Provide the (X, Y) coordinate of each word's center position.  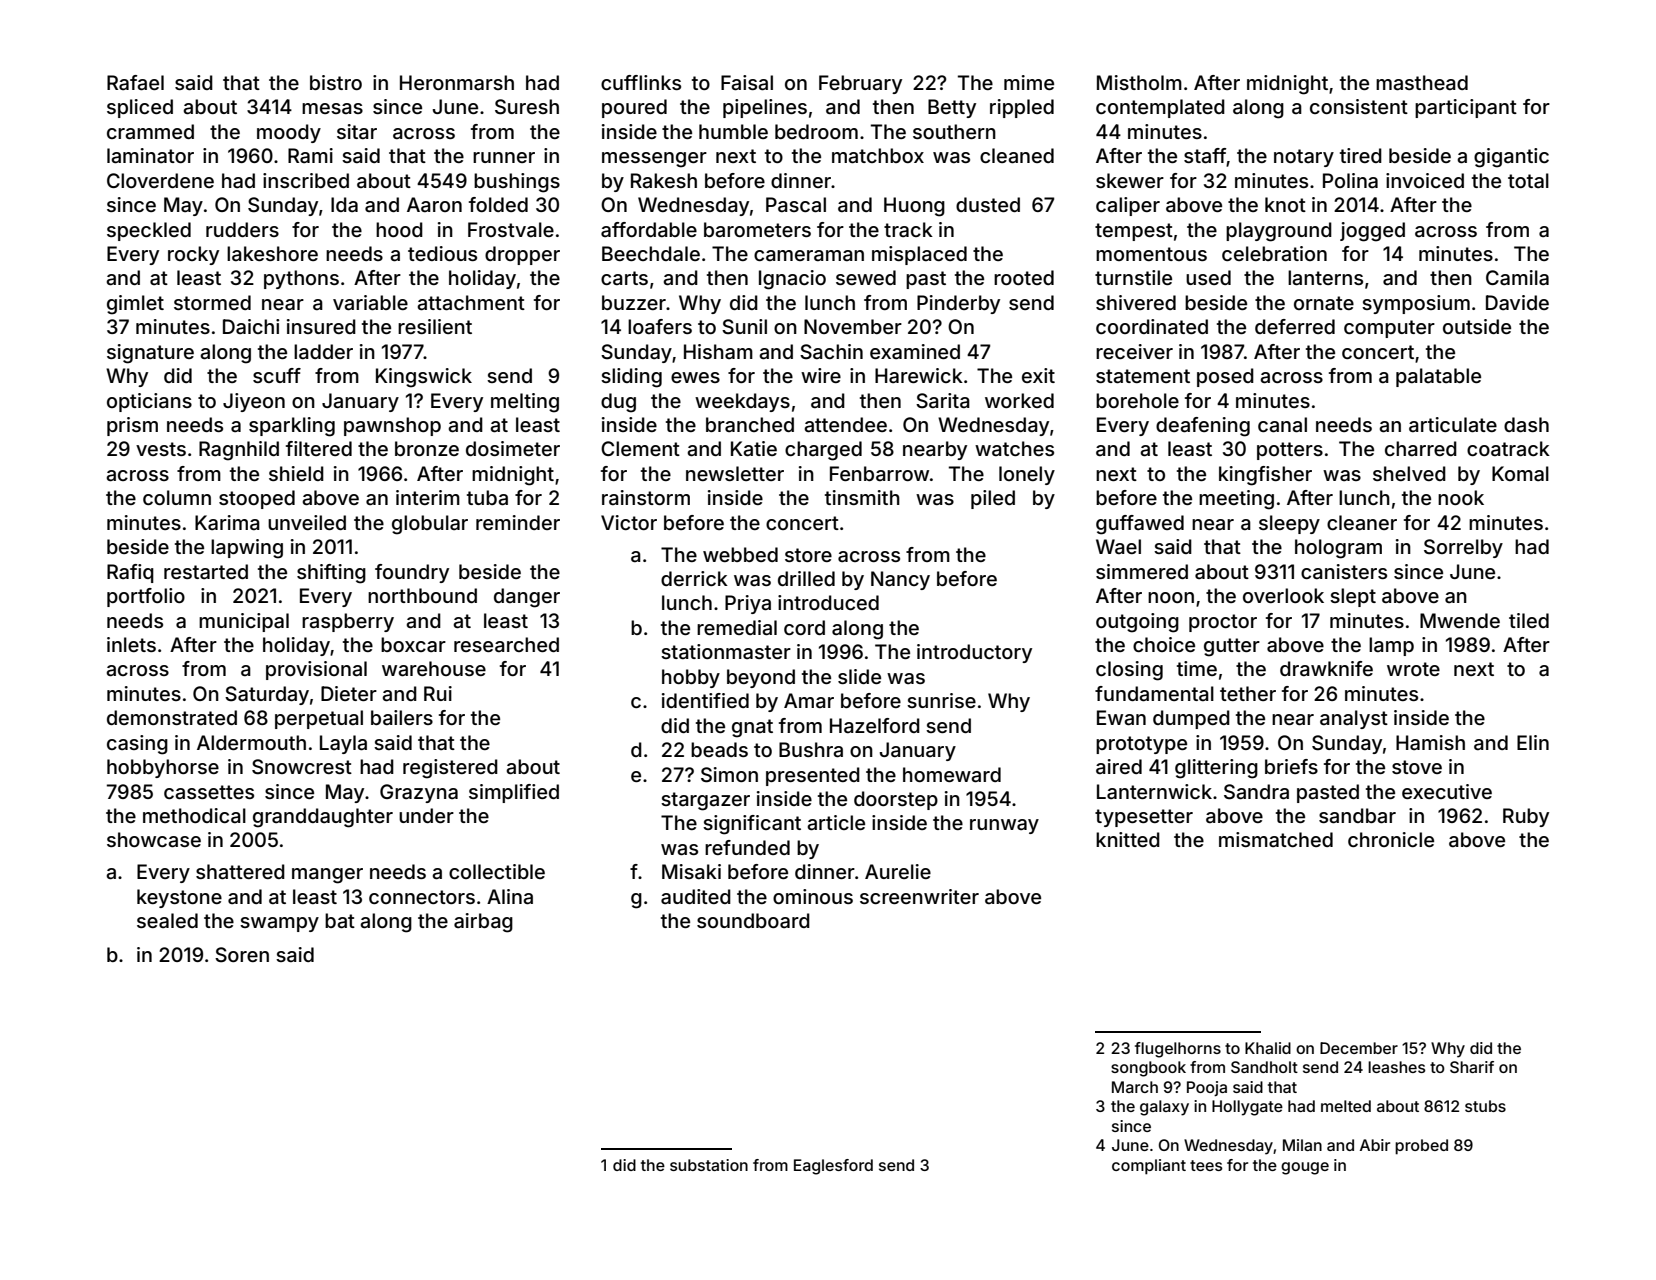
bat (340, 921)
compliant (1149, 1167)
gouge (1305, 1168)
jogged (1372, 232)
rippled (1022, 108)
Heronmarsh (457, 82)
